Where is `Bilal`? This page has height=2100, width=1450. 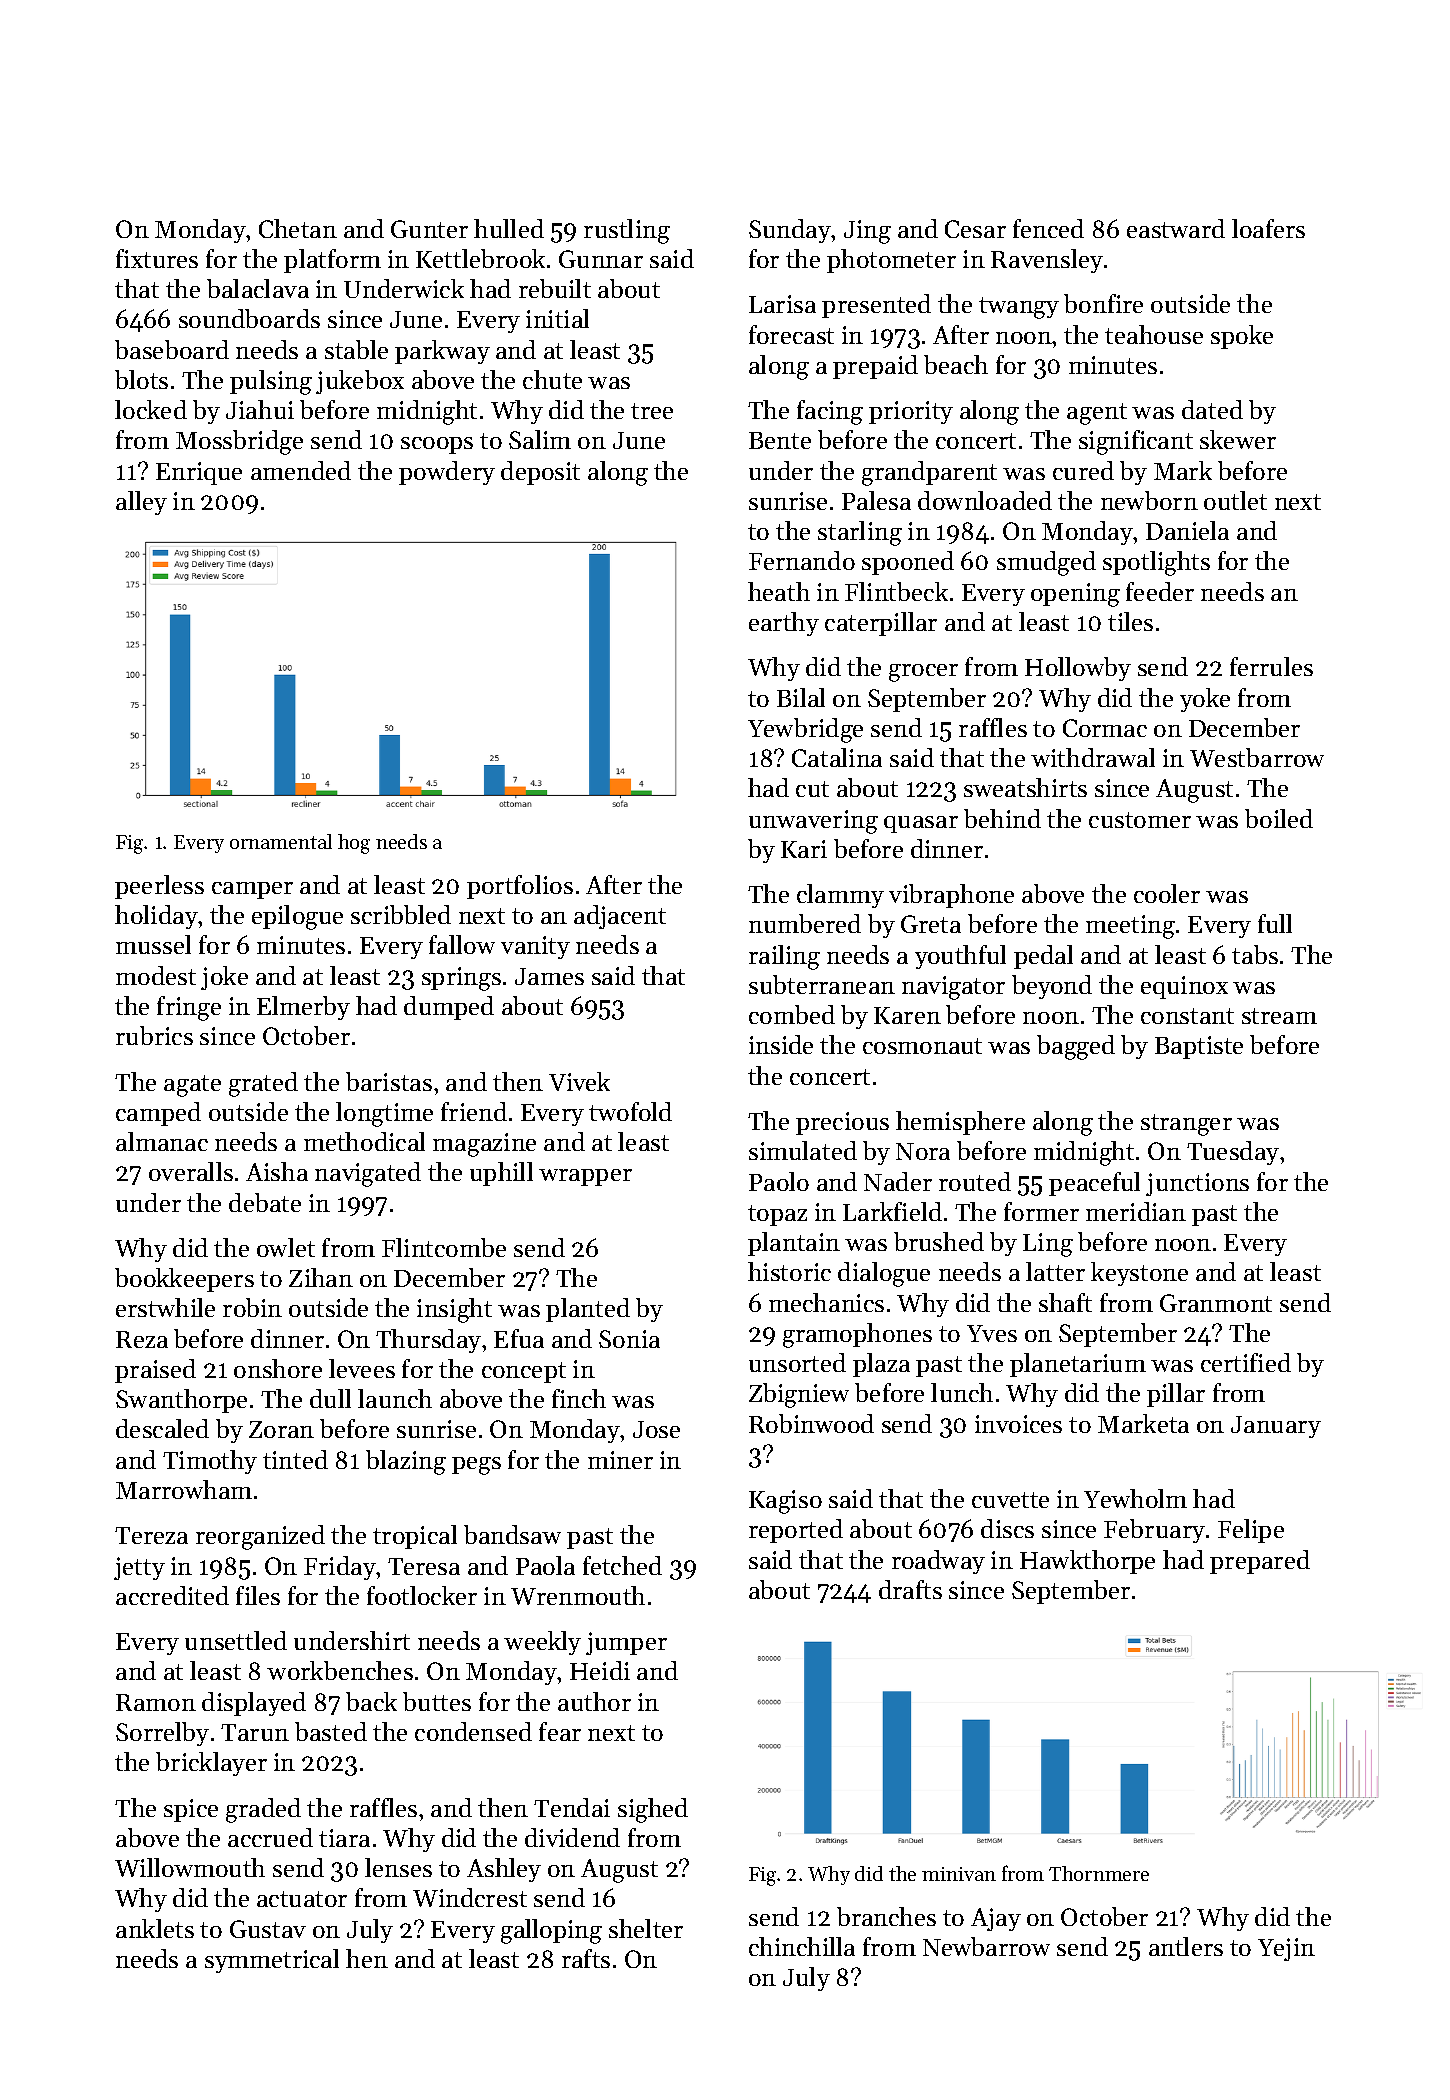
Bilal is located at coordinates (801, 697).
